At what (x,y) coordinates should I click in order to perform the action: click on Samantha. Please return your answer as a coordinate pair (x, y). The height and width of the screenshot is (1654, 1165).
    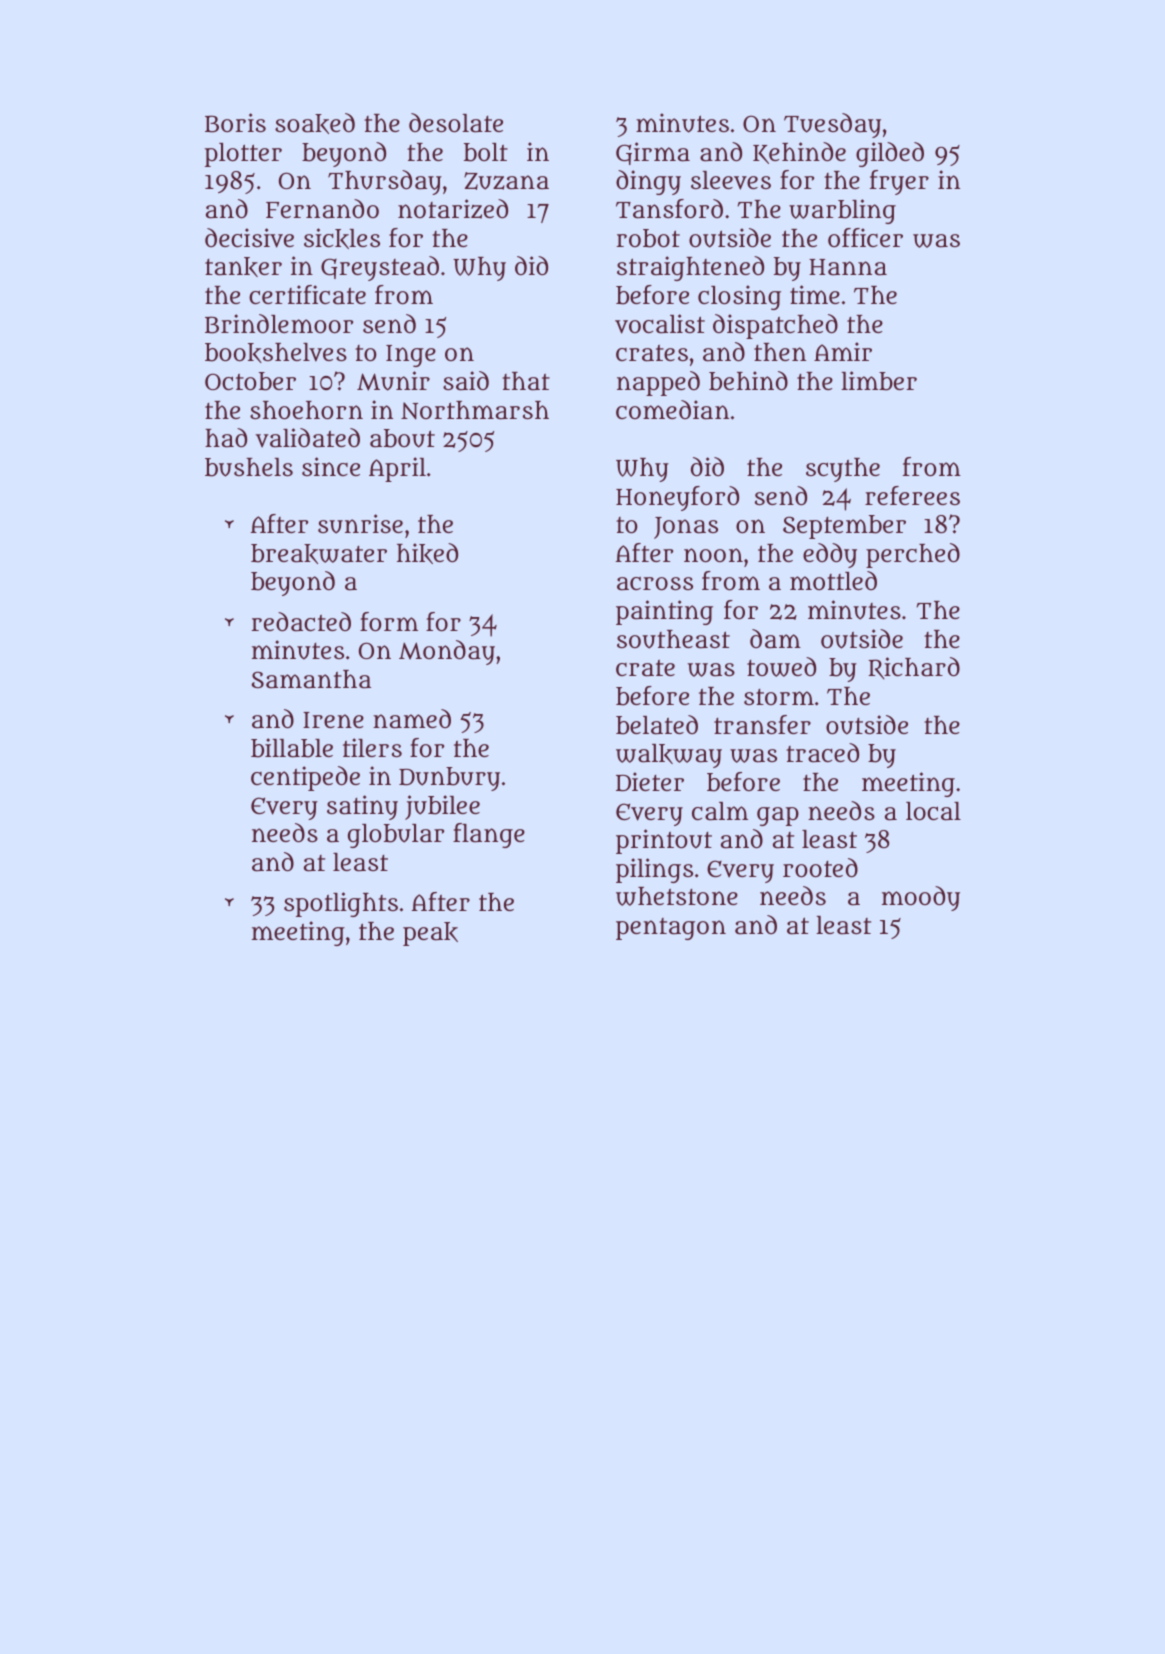
    Looking at the image, I should click on (311, 679).
